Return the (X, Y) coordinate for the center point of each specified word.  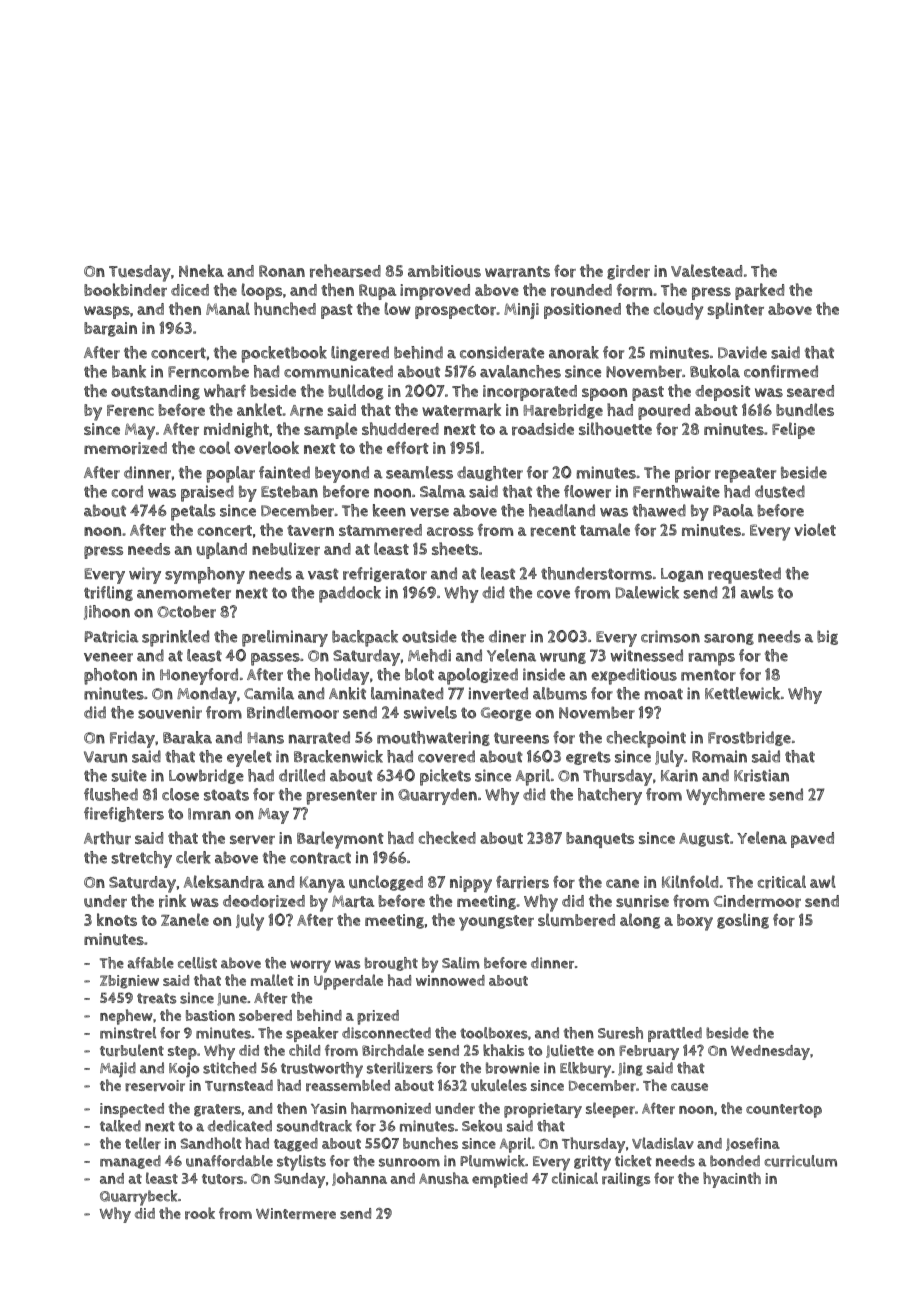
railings (626, 1179)
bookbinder (125, 290)
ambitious (444, 271)
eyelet (249, 758)
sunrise (642, 901)
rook (200, 1213)
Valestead (706, 270)
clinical (575, 1178)
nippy (471, 884)
